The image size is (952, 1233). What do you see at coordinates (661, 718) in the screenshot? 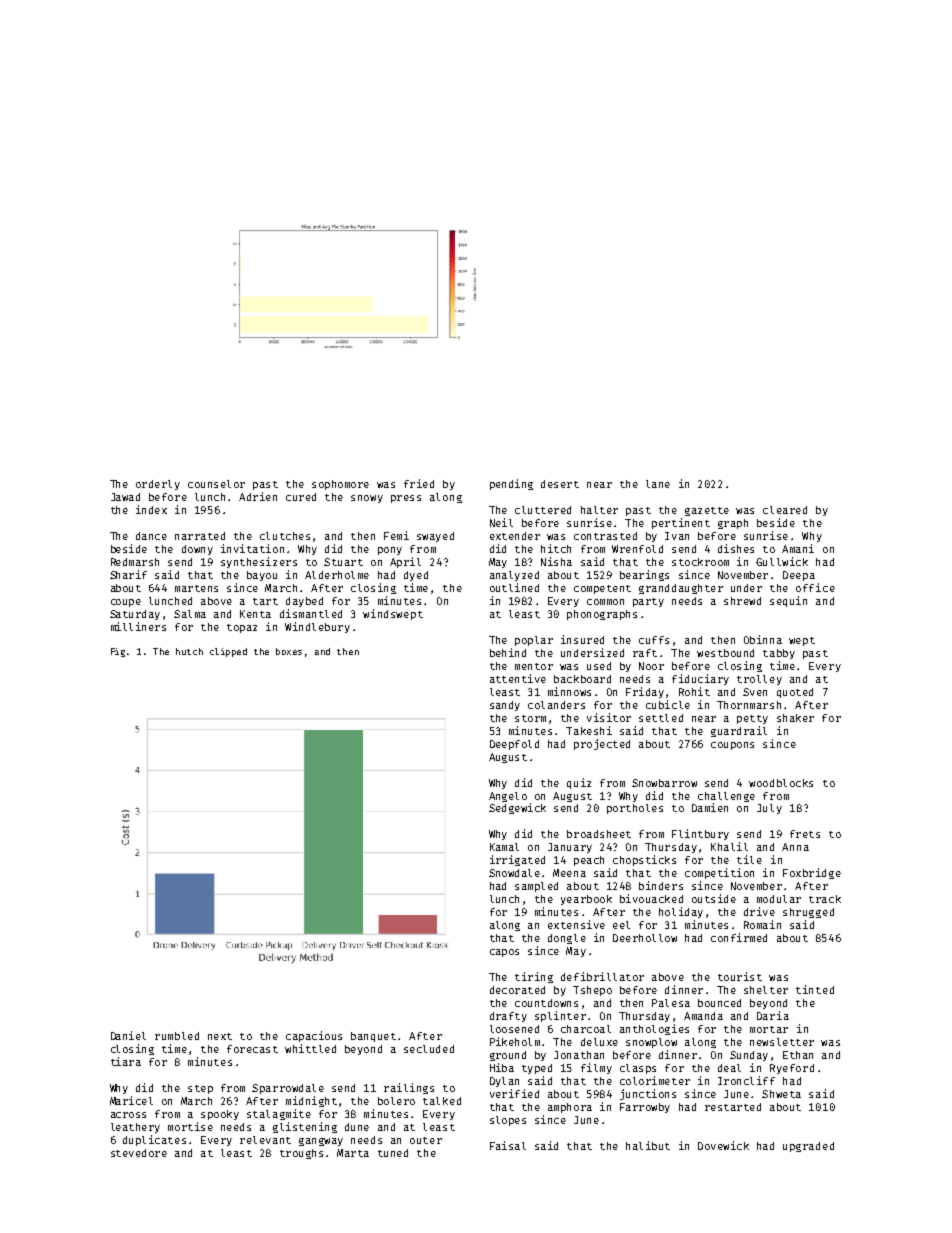
I see `settled` at bounding box center [661, 718].
